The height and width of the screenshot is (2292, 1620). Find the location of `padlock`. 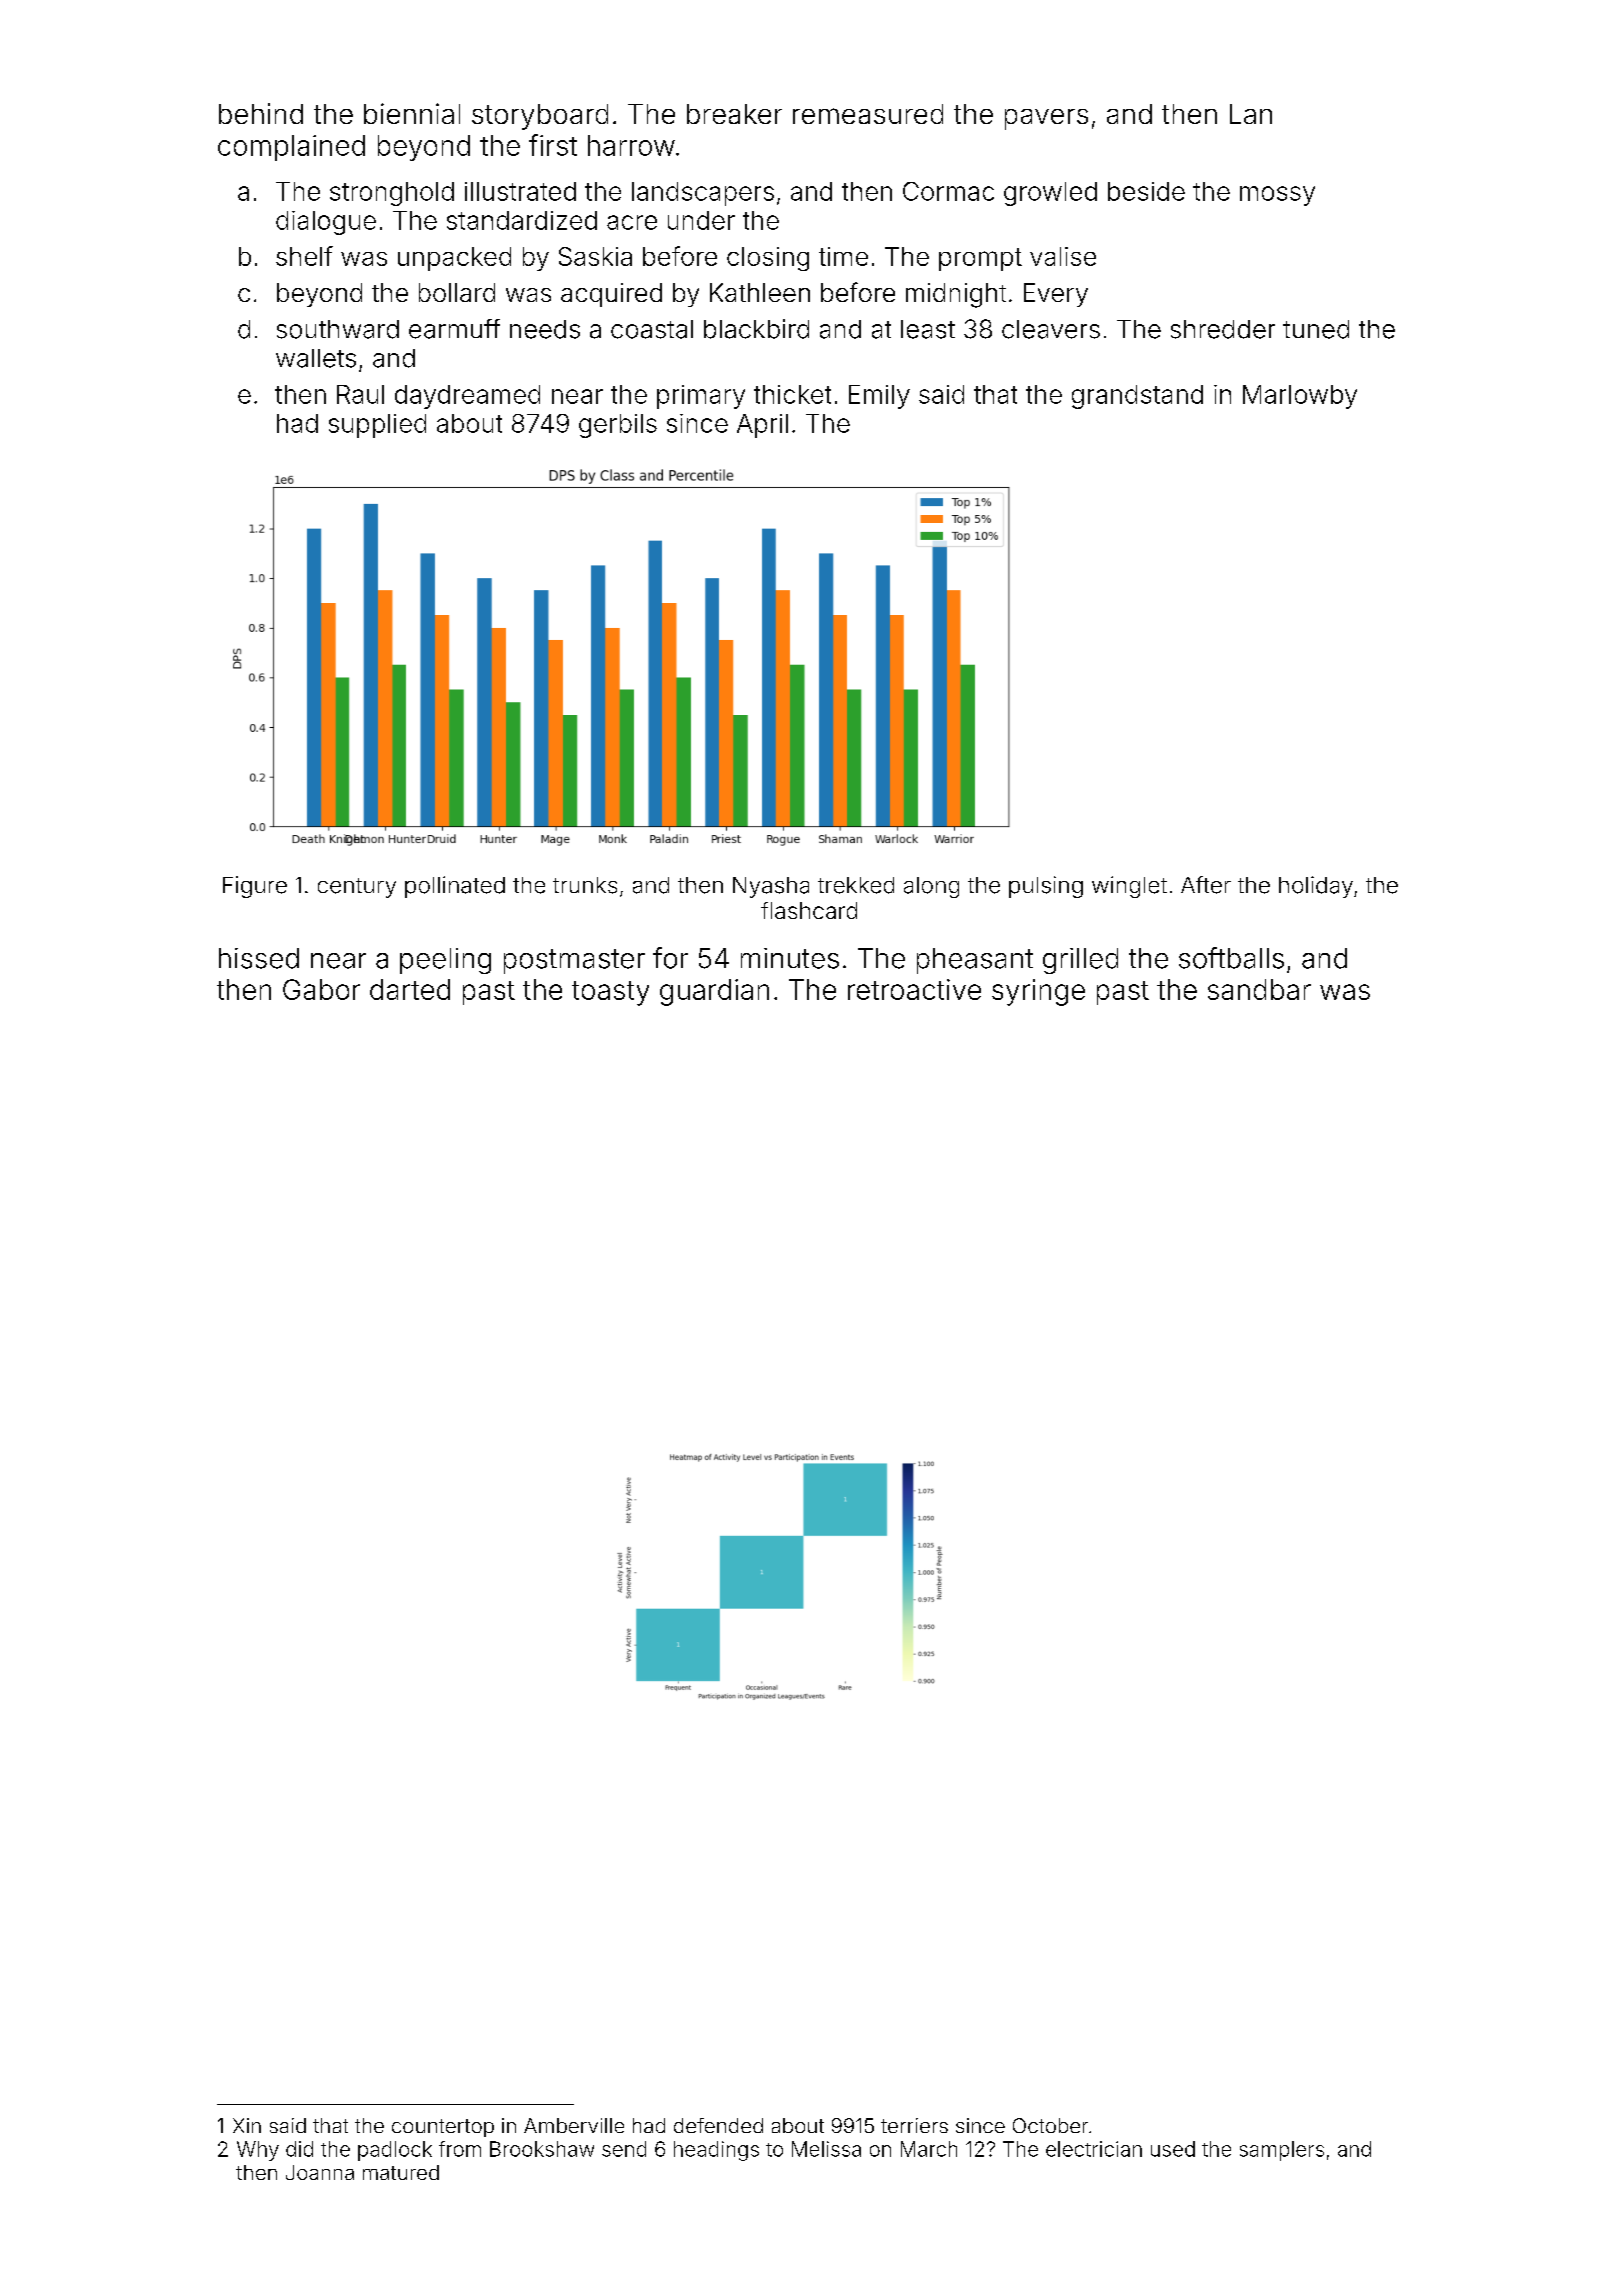

padlock is located at coordinates (395, 2151).
